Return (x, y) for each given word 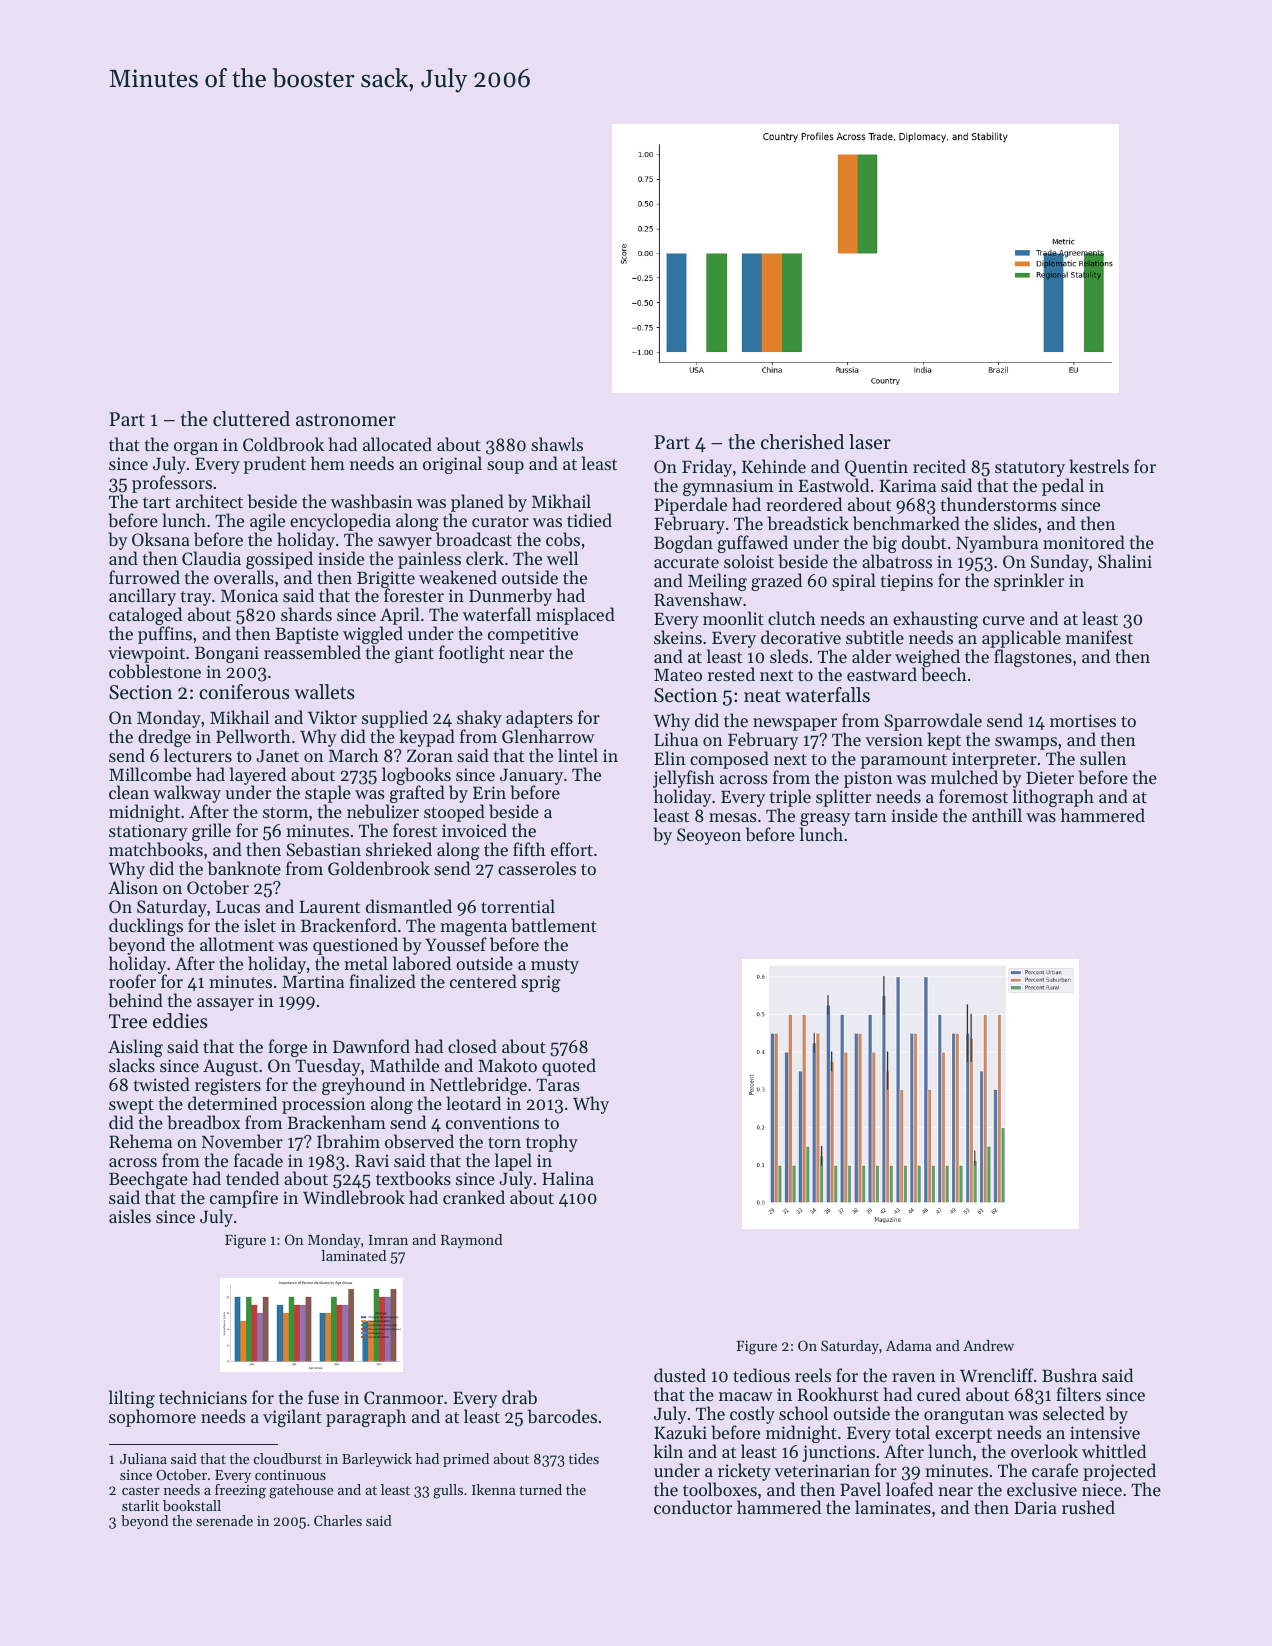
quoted (569, 1067)
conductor (693, 1507)
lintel (578, 755)
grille (211, 832)
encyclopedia (340, 522)
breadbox (203, 1122)
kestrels (1099, 466)
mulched (964, 777)
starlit (140, 1505)
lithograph (1053, 798)
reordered (804, 504)
